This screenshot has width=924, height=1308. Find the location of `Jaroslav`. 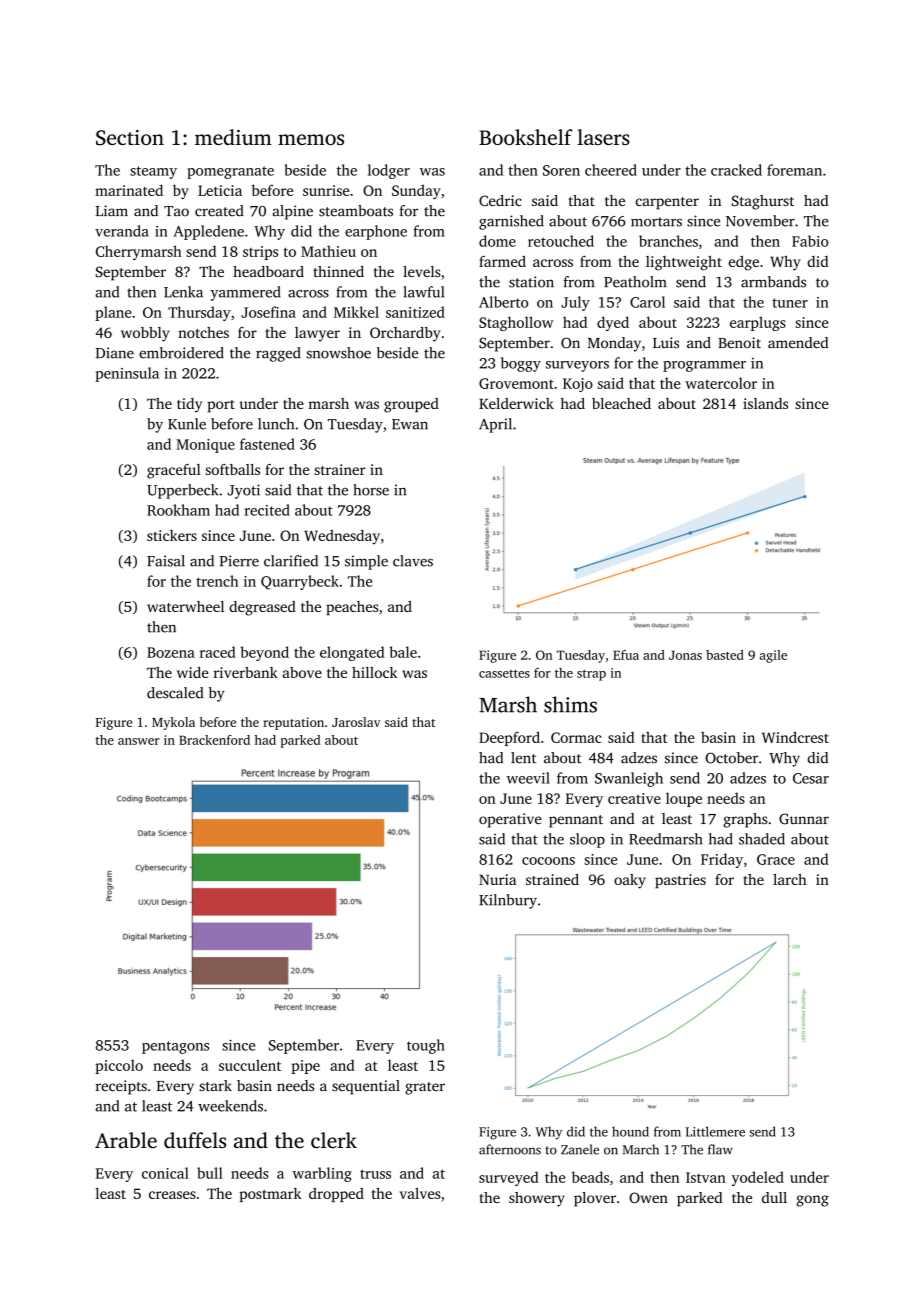

Jaroslav is located at coordinates (356, 722).
